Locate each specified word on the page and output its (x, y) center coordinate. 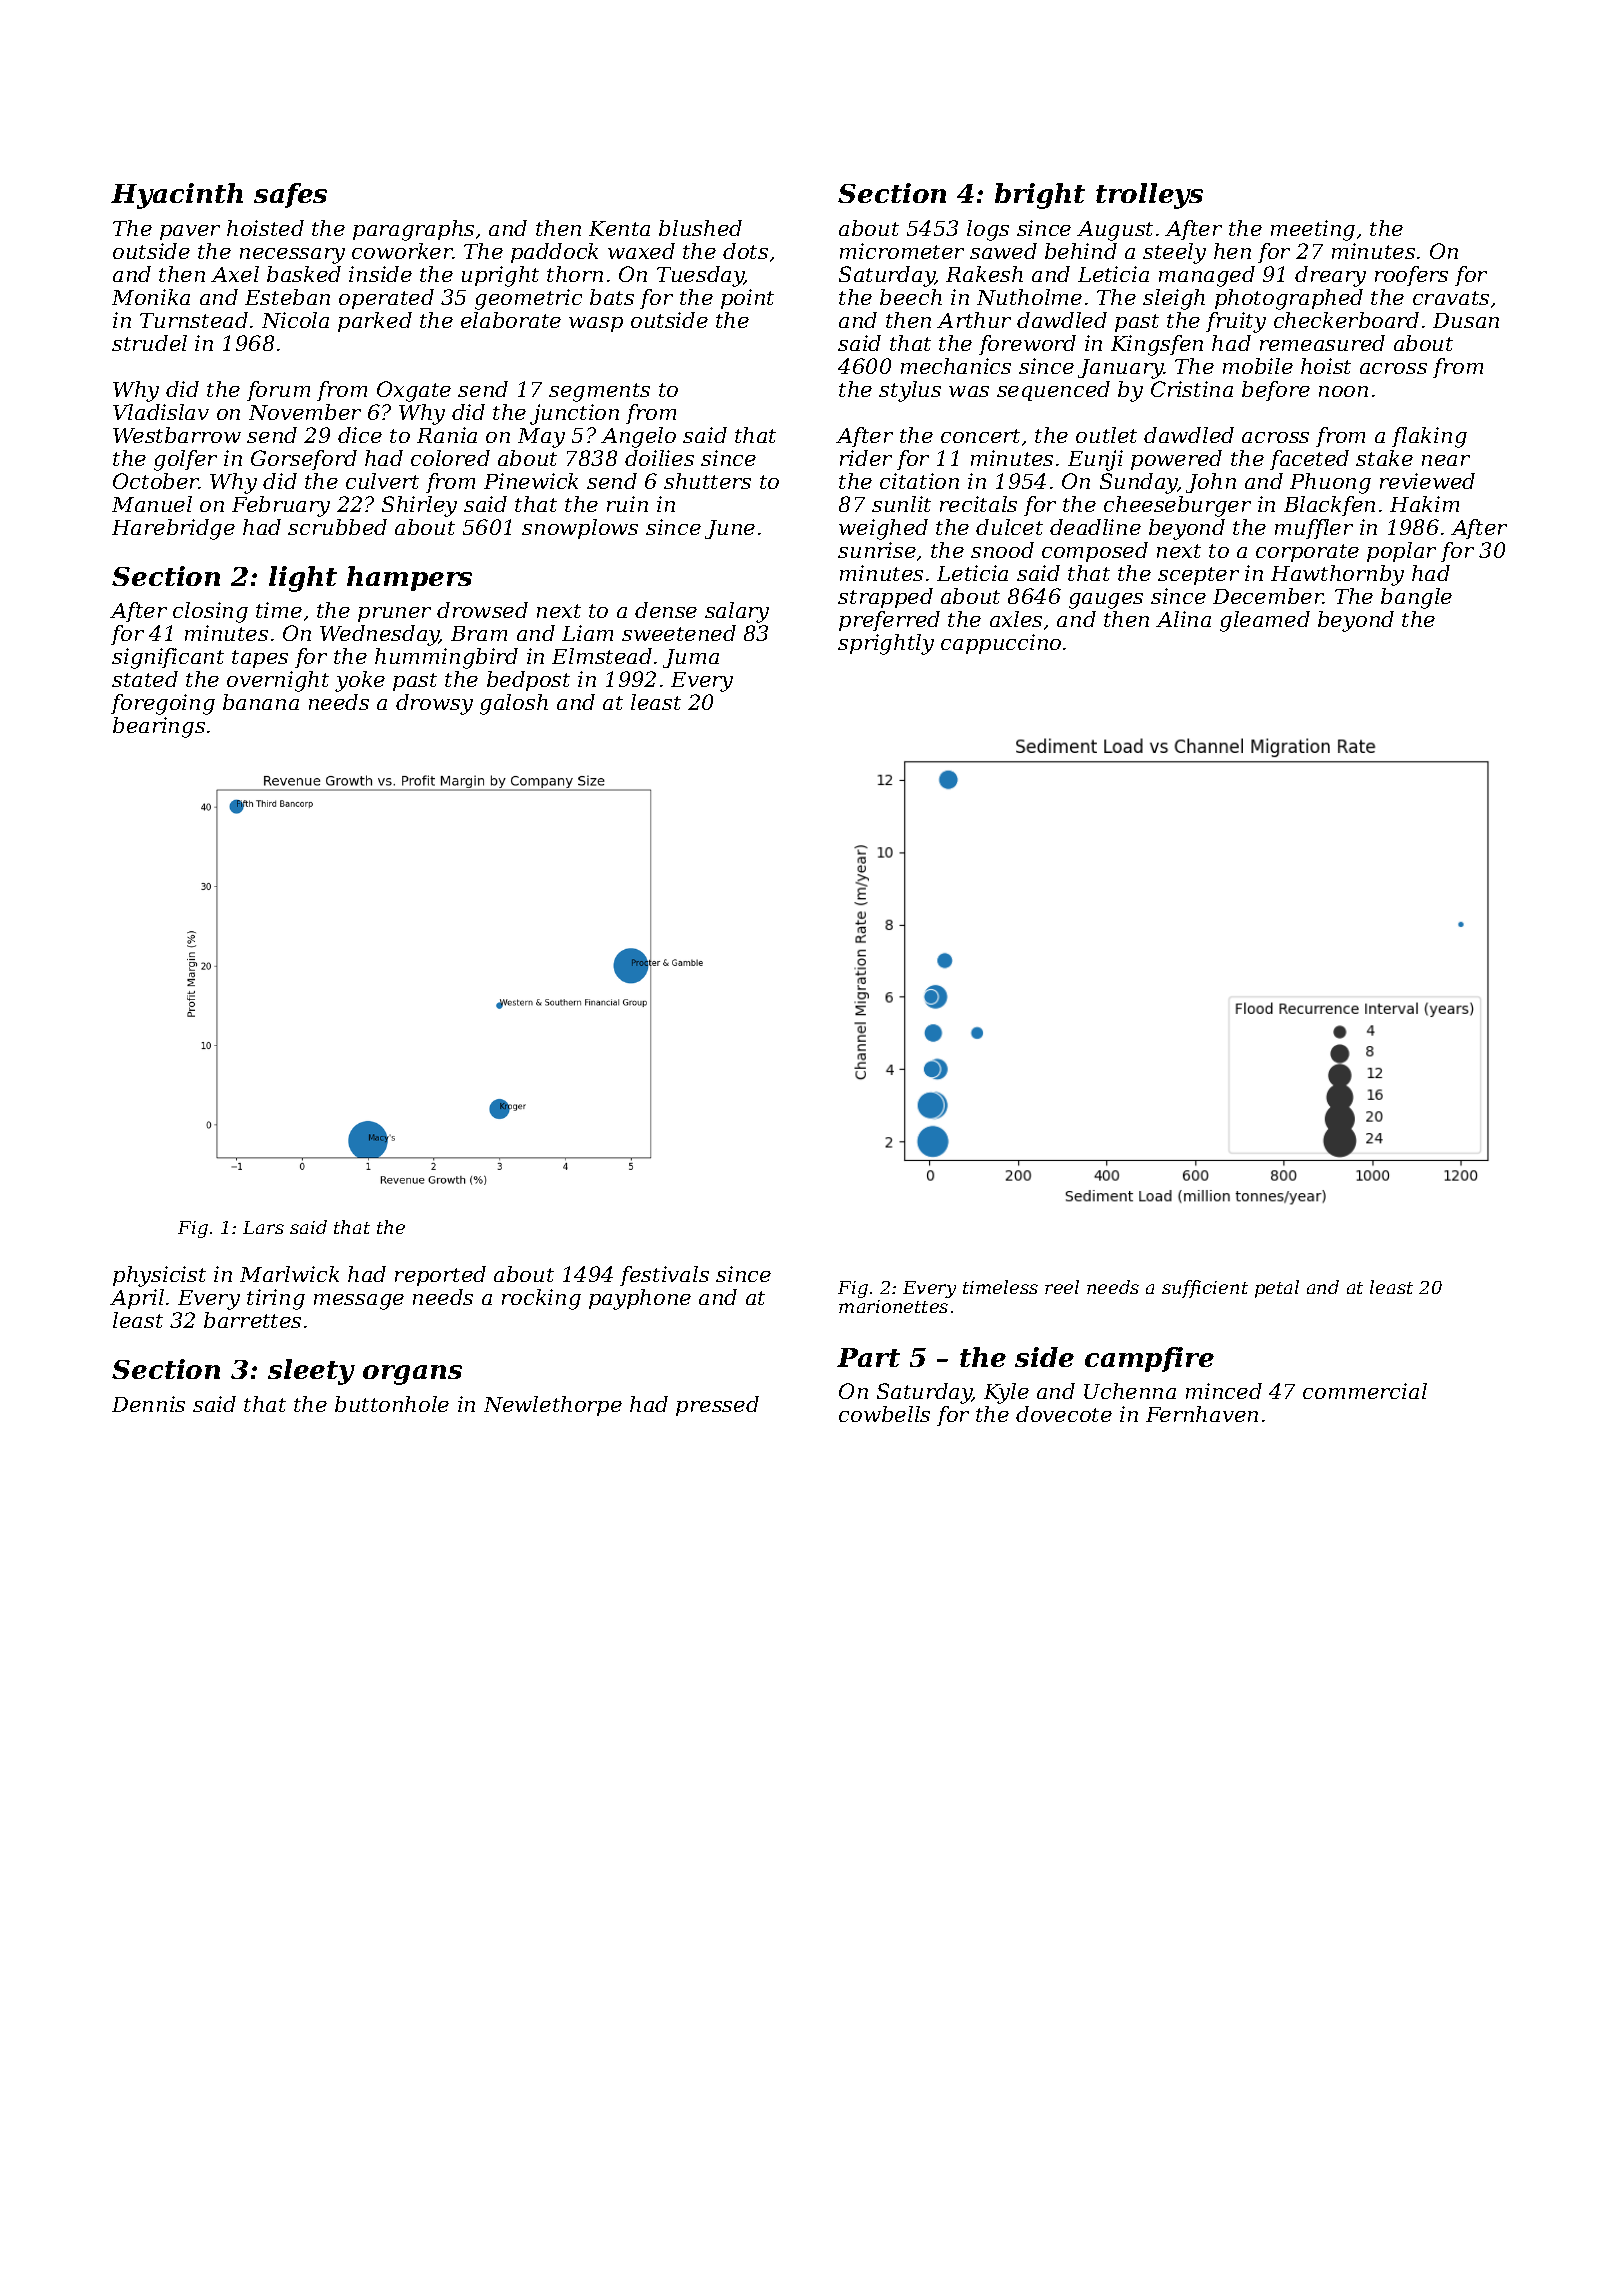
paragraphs (413, 230)
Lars (263, 1227)
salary (737, 612)
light (303, 579)
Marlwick (289, 1274)
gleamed (1265, 621)
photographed (1289, 299)
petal (1277, 1289)
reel (1062, 1287)
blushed (700, 228)
